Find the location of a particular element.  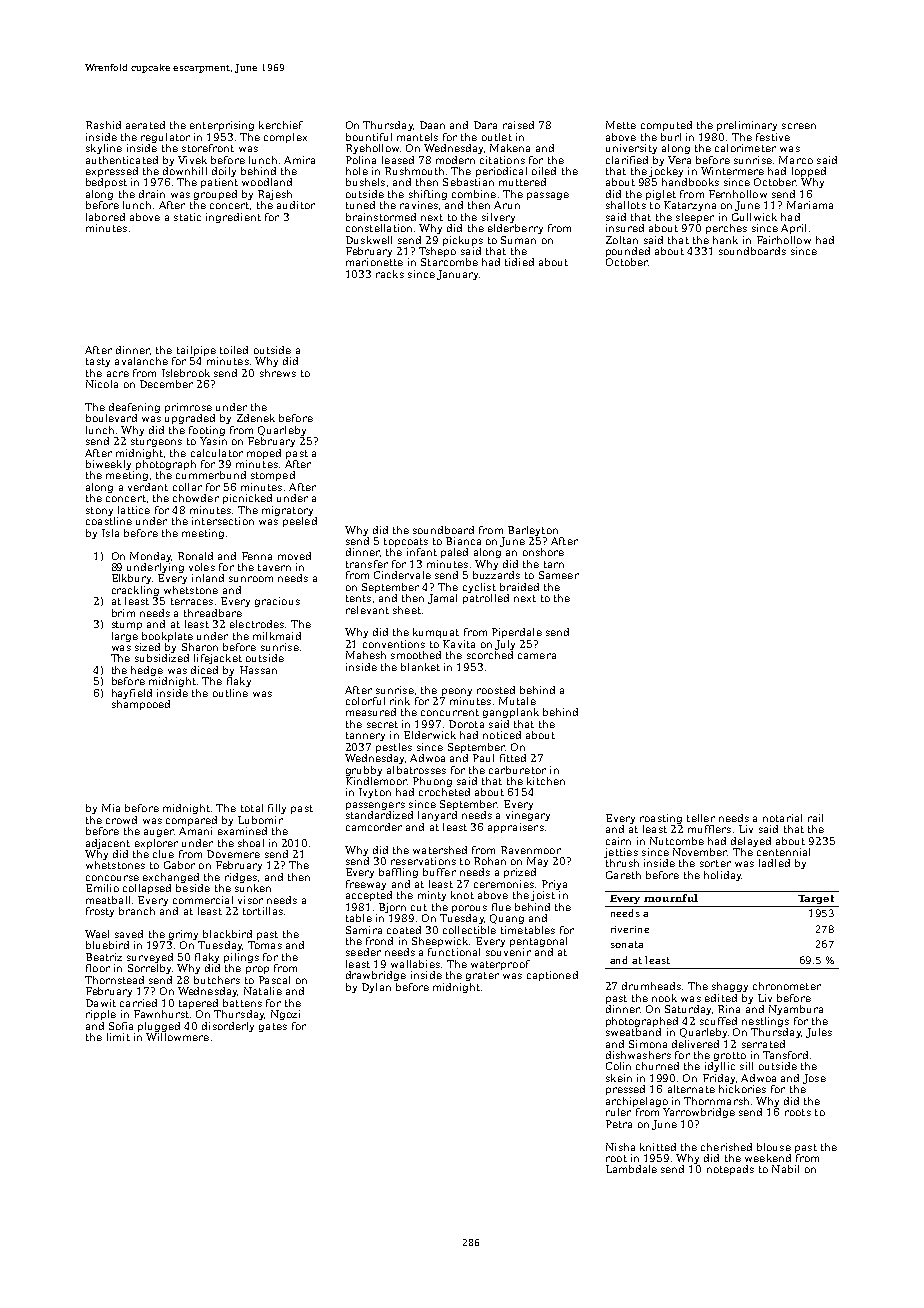

Fairhollow is located at coordinates (784, 240).
